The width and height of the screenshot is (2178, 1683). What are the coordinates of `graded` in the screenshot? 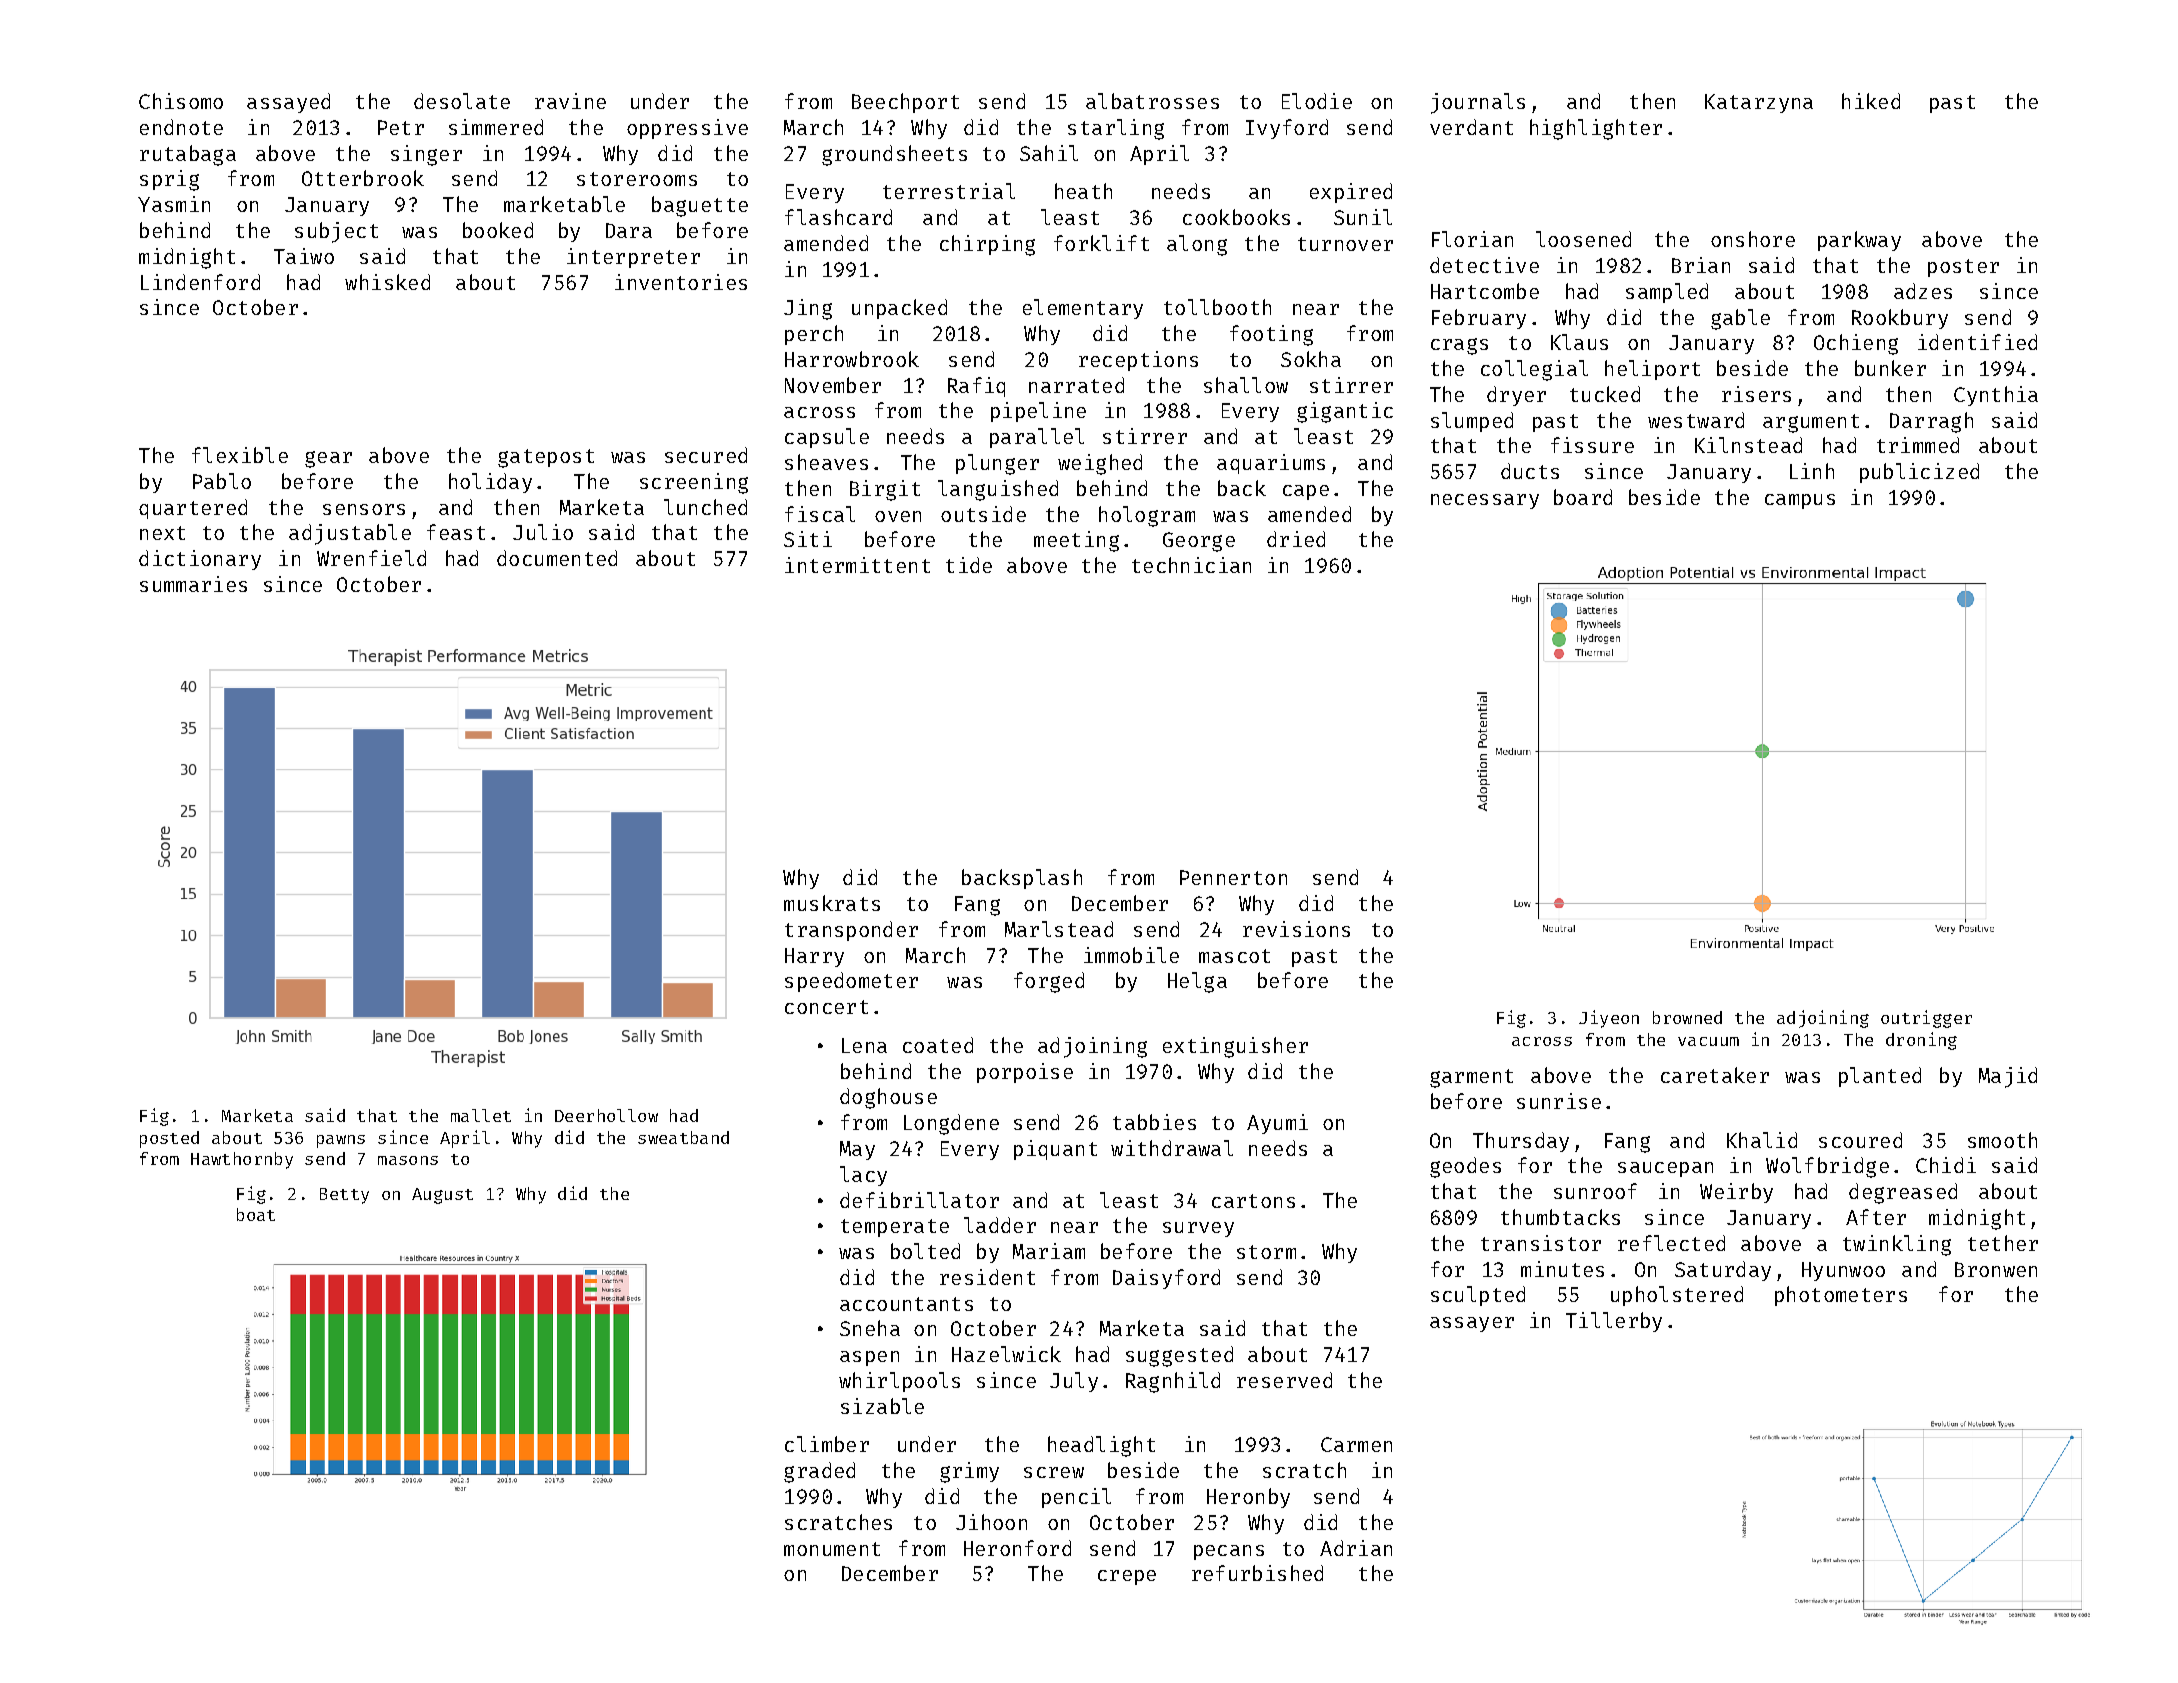 It's located at (819, 1472).
